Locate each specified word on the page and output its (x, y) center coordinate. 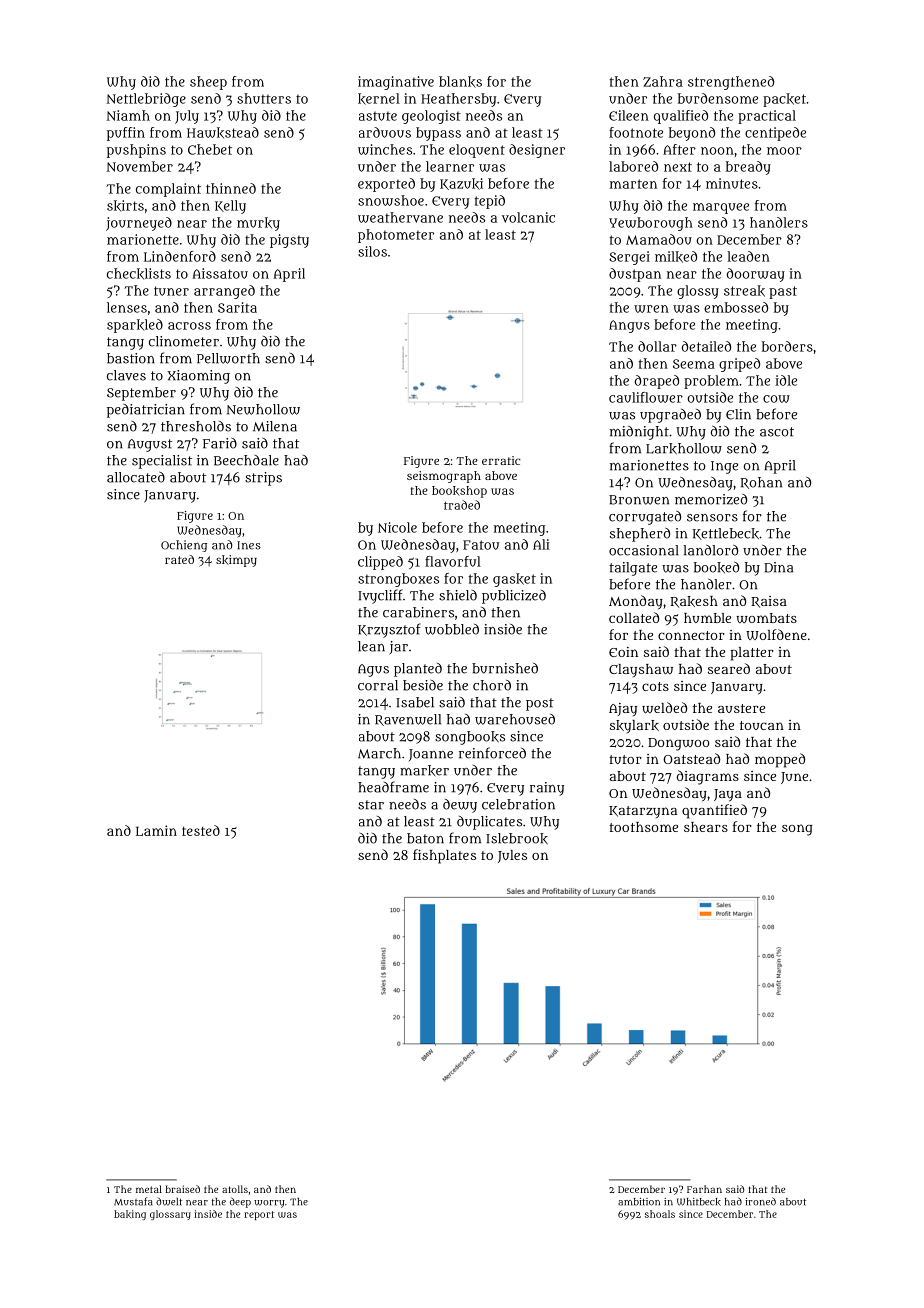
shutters (264, 98)
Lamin (156, 830)
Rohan (761, 483)
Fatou (481, 545)
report (259, 1215)
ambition (639, 1202)
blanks (460, 82)
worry (269, 1204)
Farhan (704, 1189)
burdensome (718, 98)
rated (179, 559)
